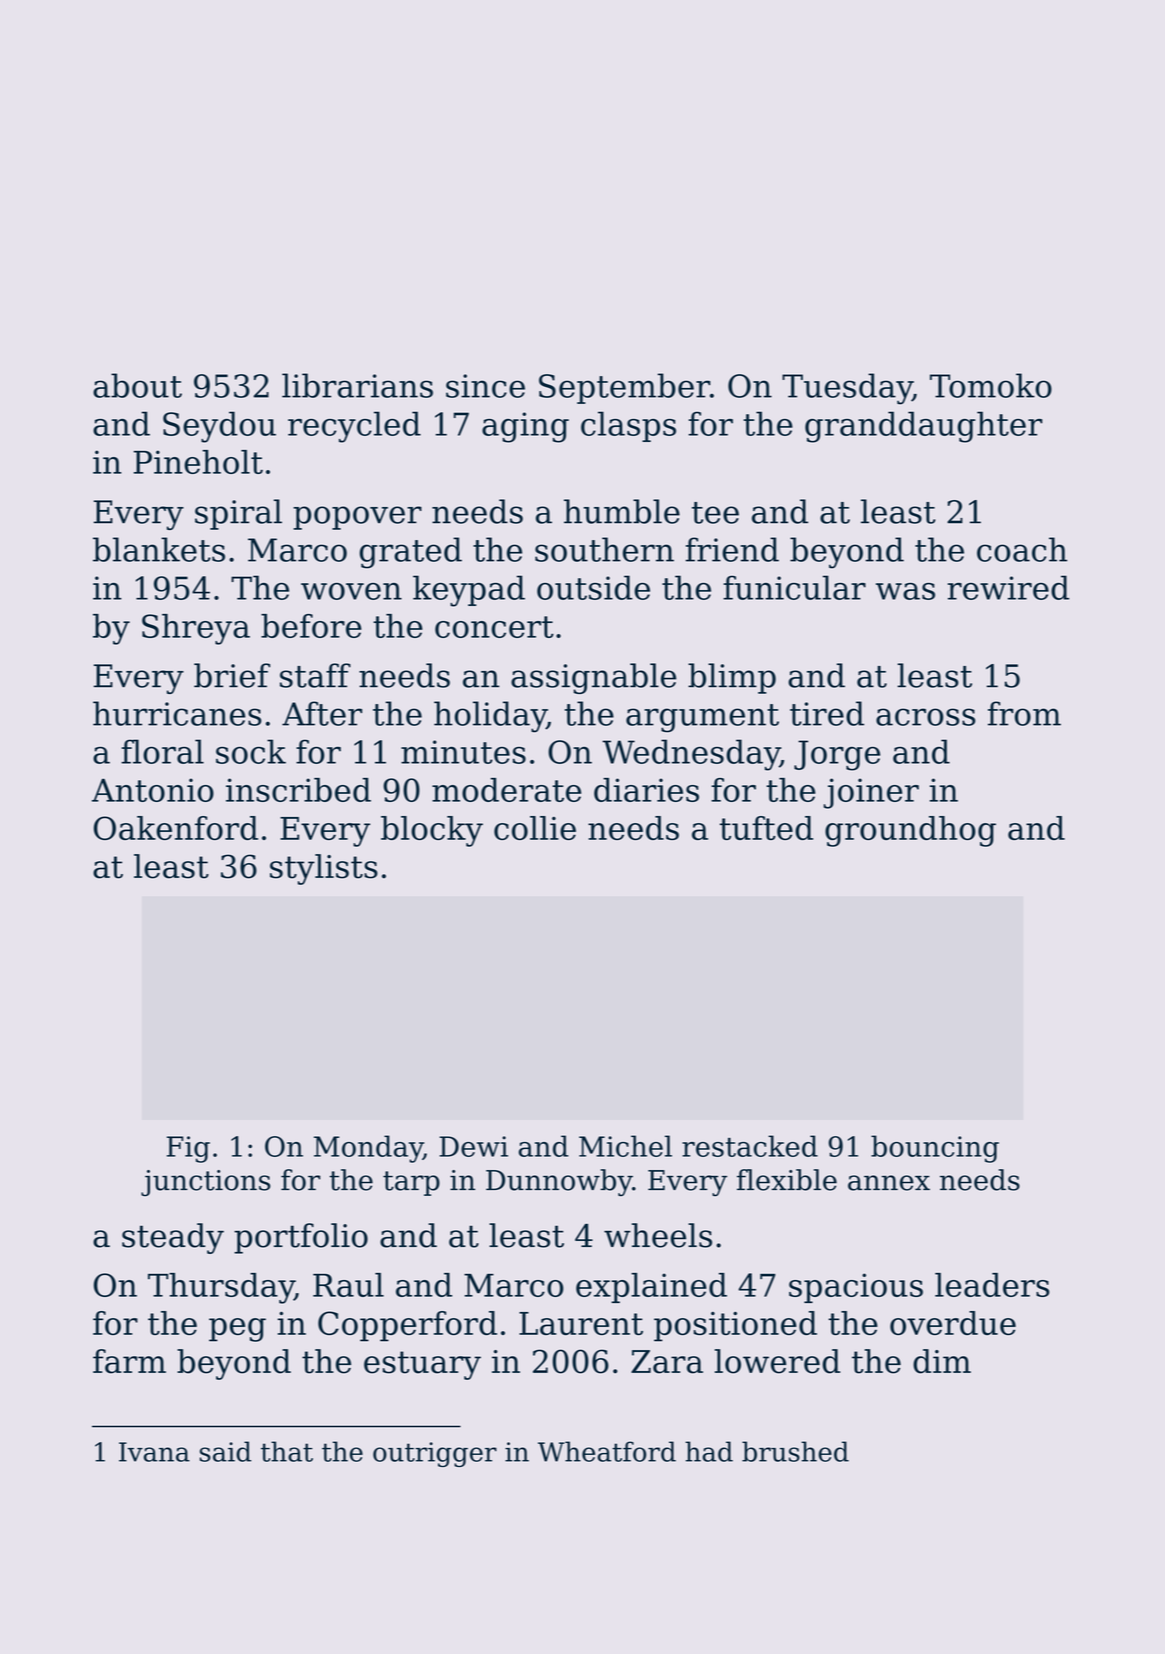  Describe the element at coordinates (154, 1452) in the image. I see `Ivana` at that location.
